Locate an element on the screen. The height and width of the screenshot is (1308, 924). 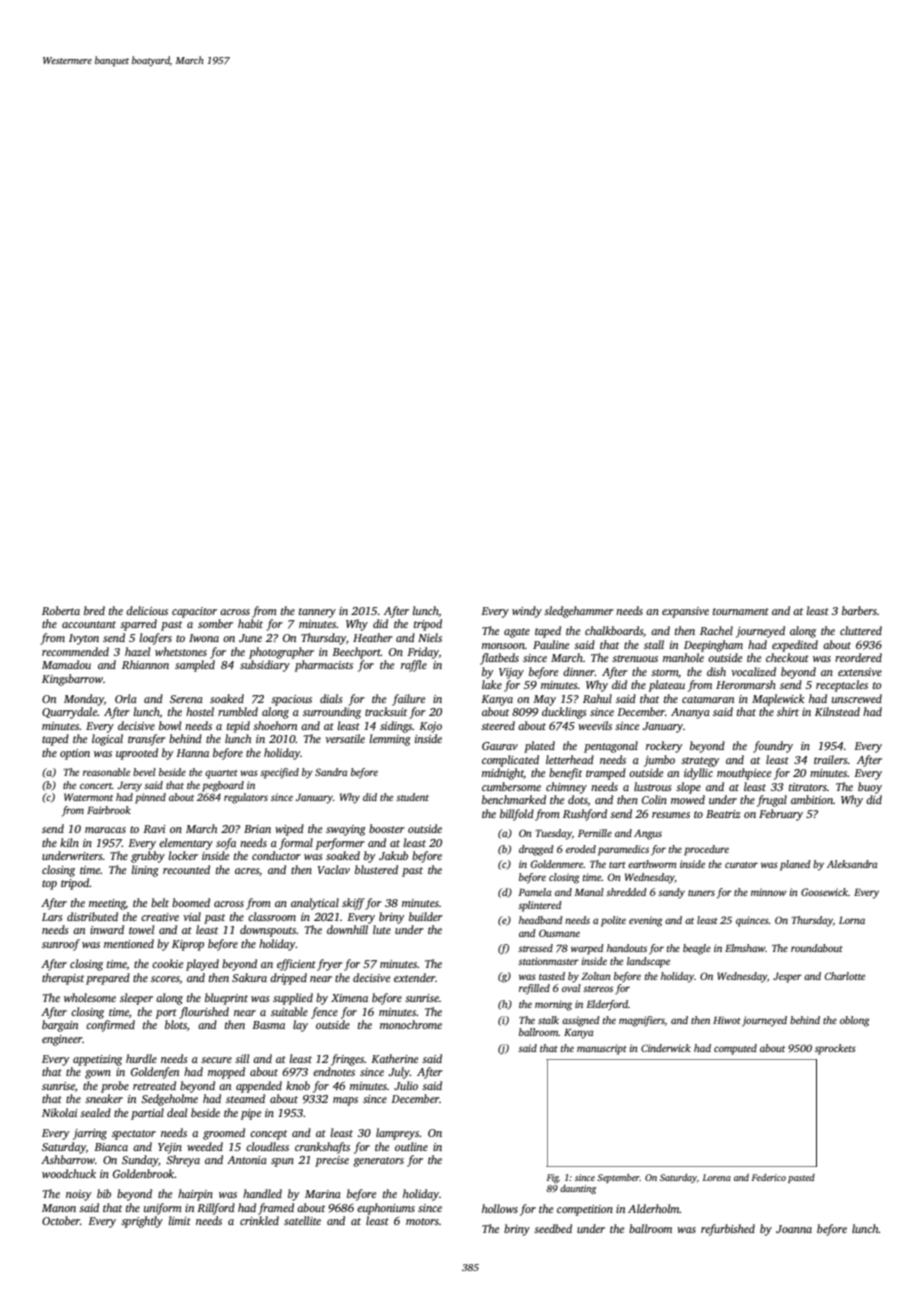
Julio is located at coordinates (406, 1085).
